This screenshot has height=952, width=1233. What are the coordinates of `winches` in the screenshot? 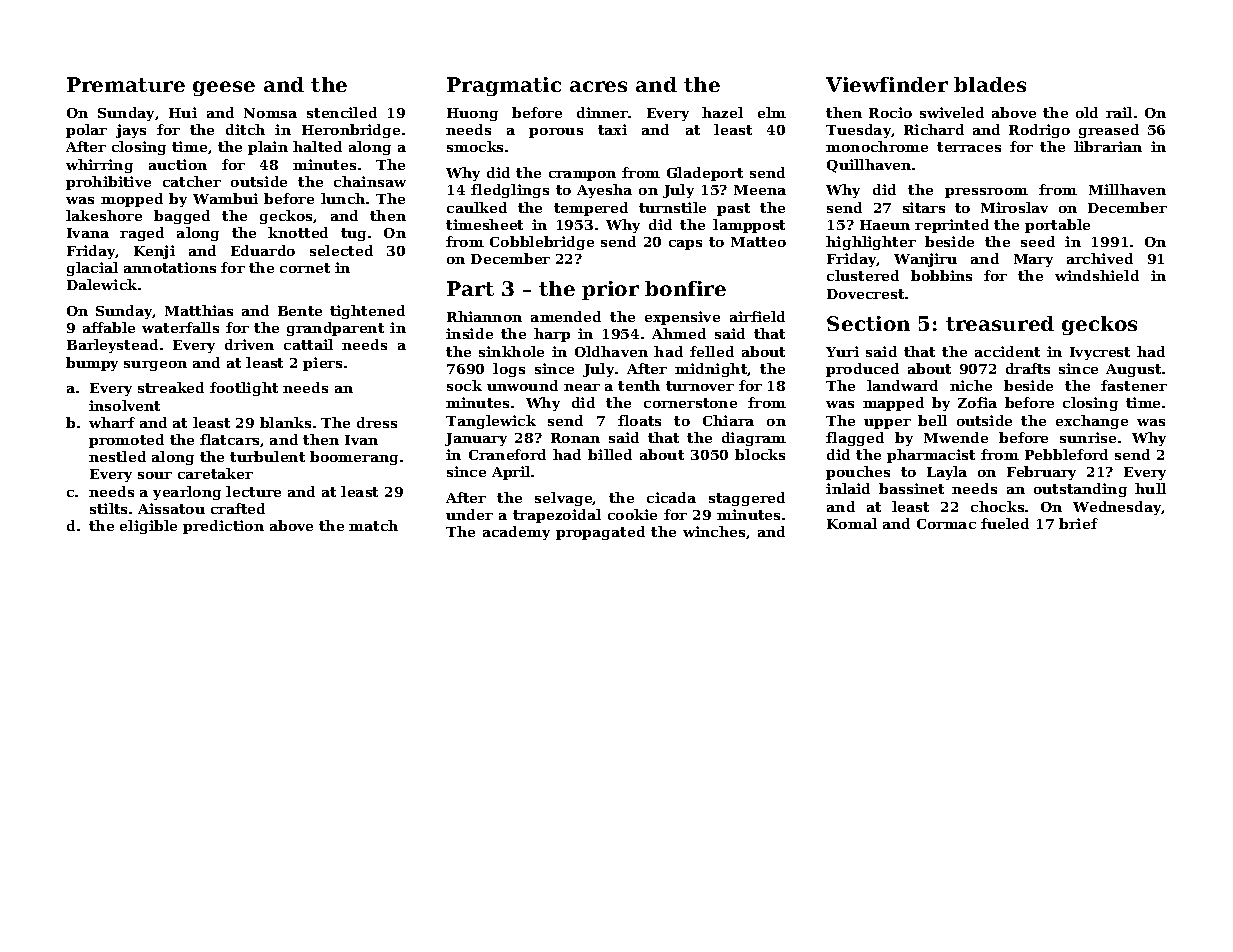 It's located at (714, 531).
